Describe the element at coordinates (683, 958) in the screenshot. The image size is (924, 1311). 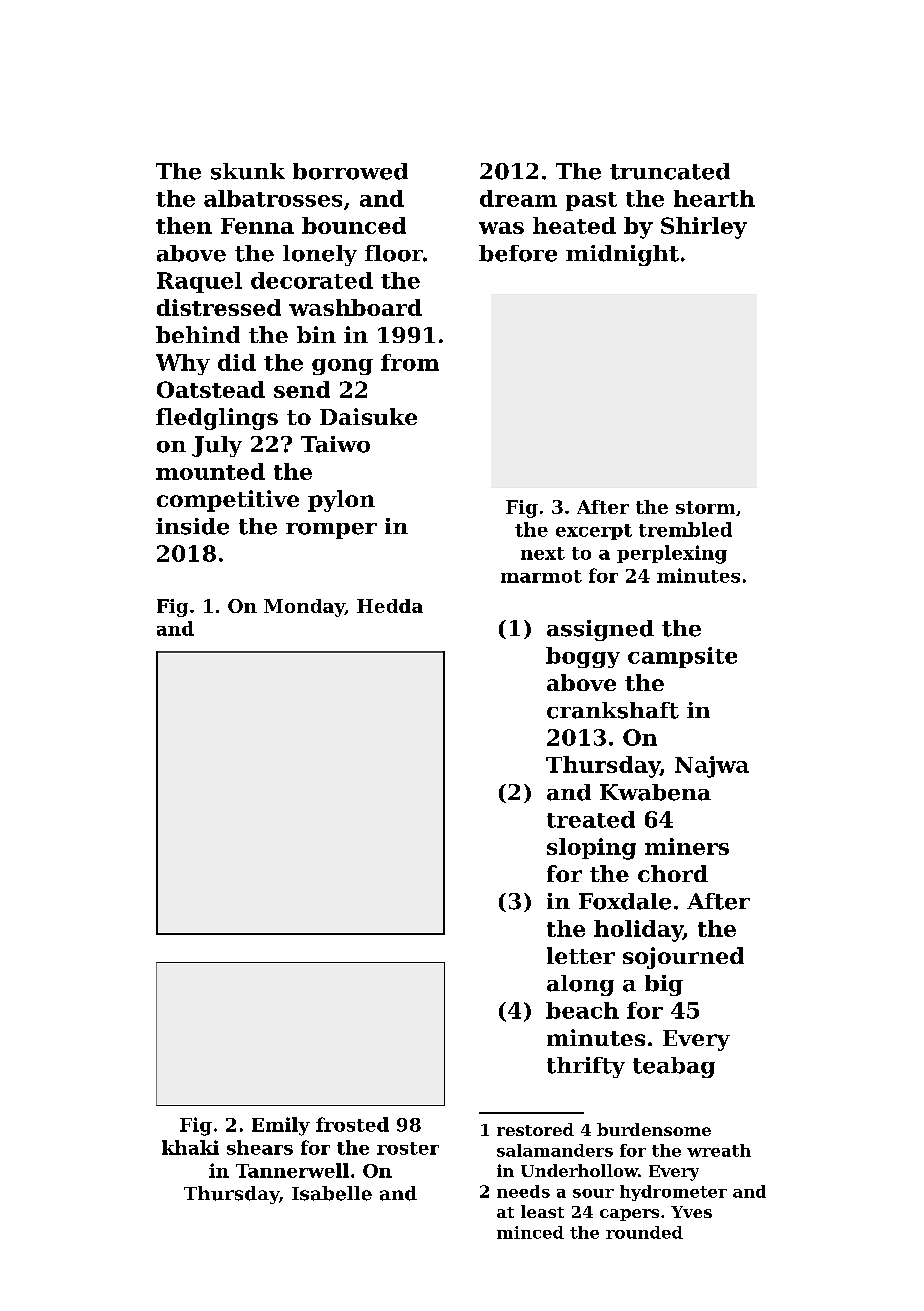
I see `sojourned` at that location.
